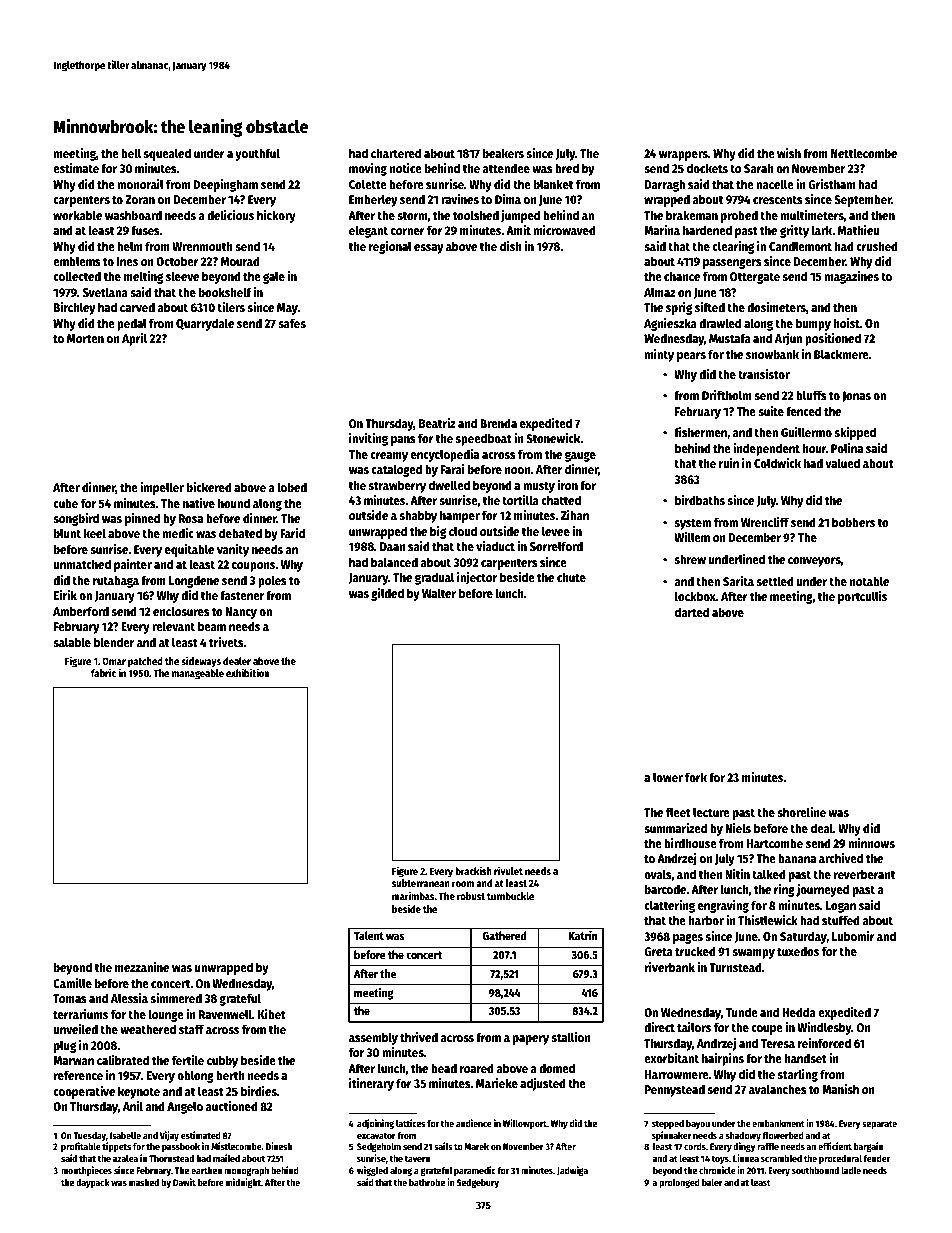 The image size is (952, 1233). What do you see at coordinates (801, 812) in the screenshot?
I see `shoreline` at bounding box center [801, 812].
